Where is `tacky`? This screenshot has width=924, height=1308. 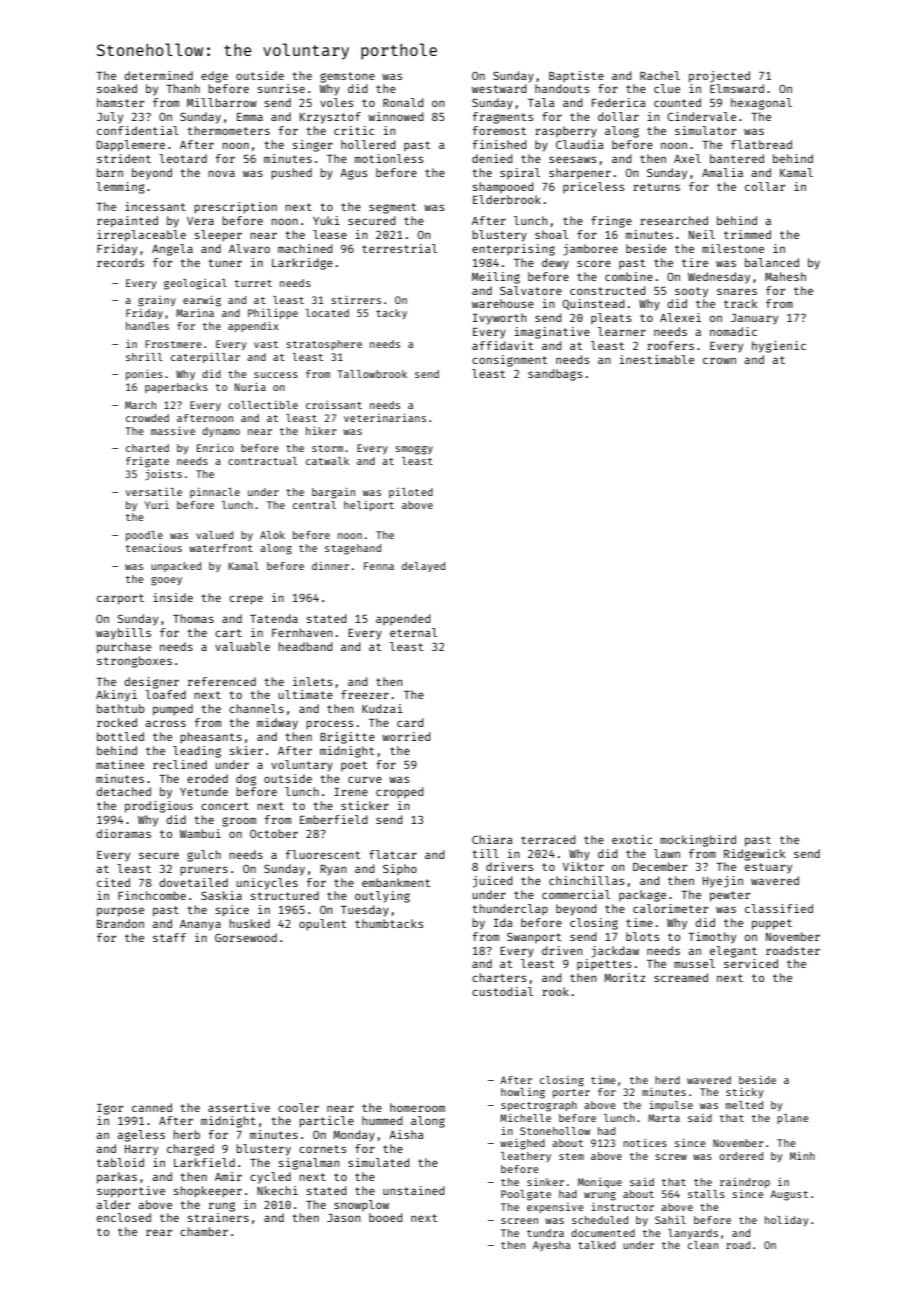 tacky is located at coordinates (391, 314).
